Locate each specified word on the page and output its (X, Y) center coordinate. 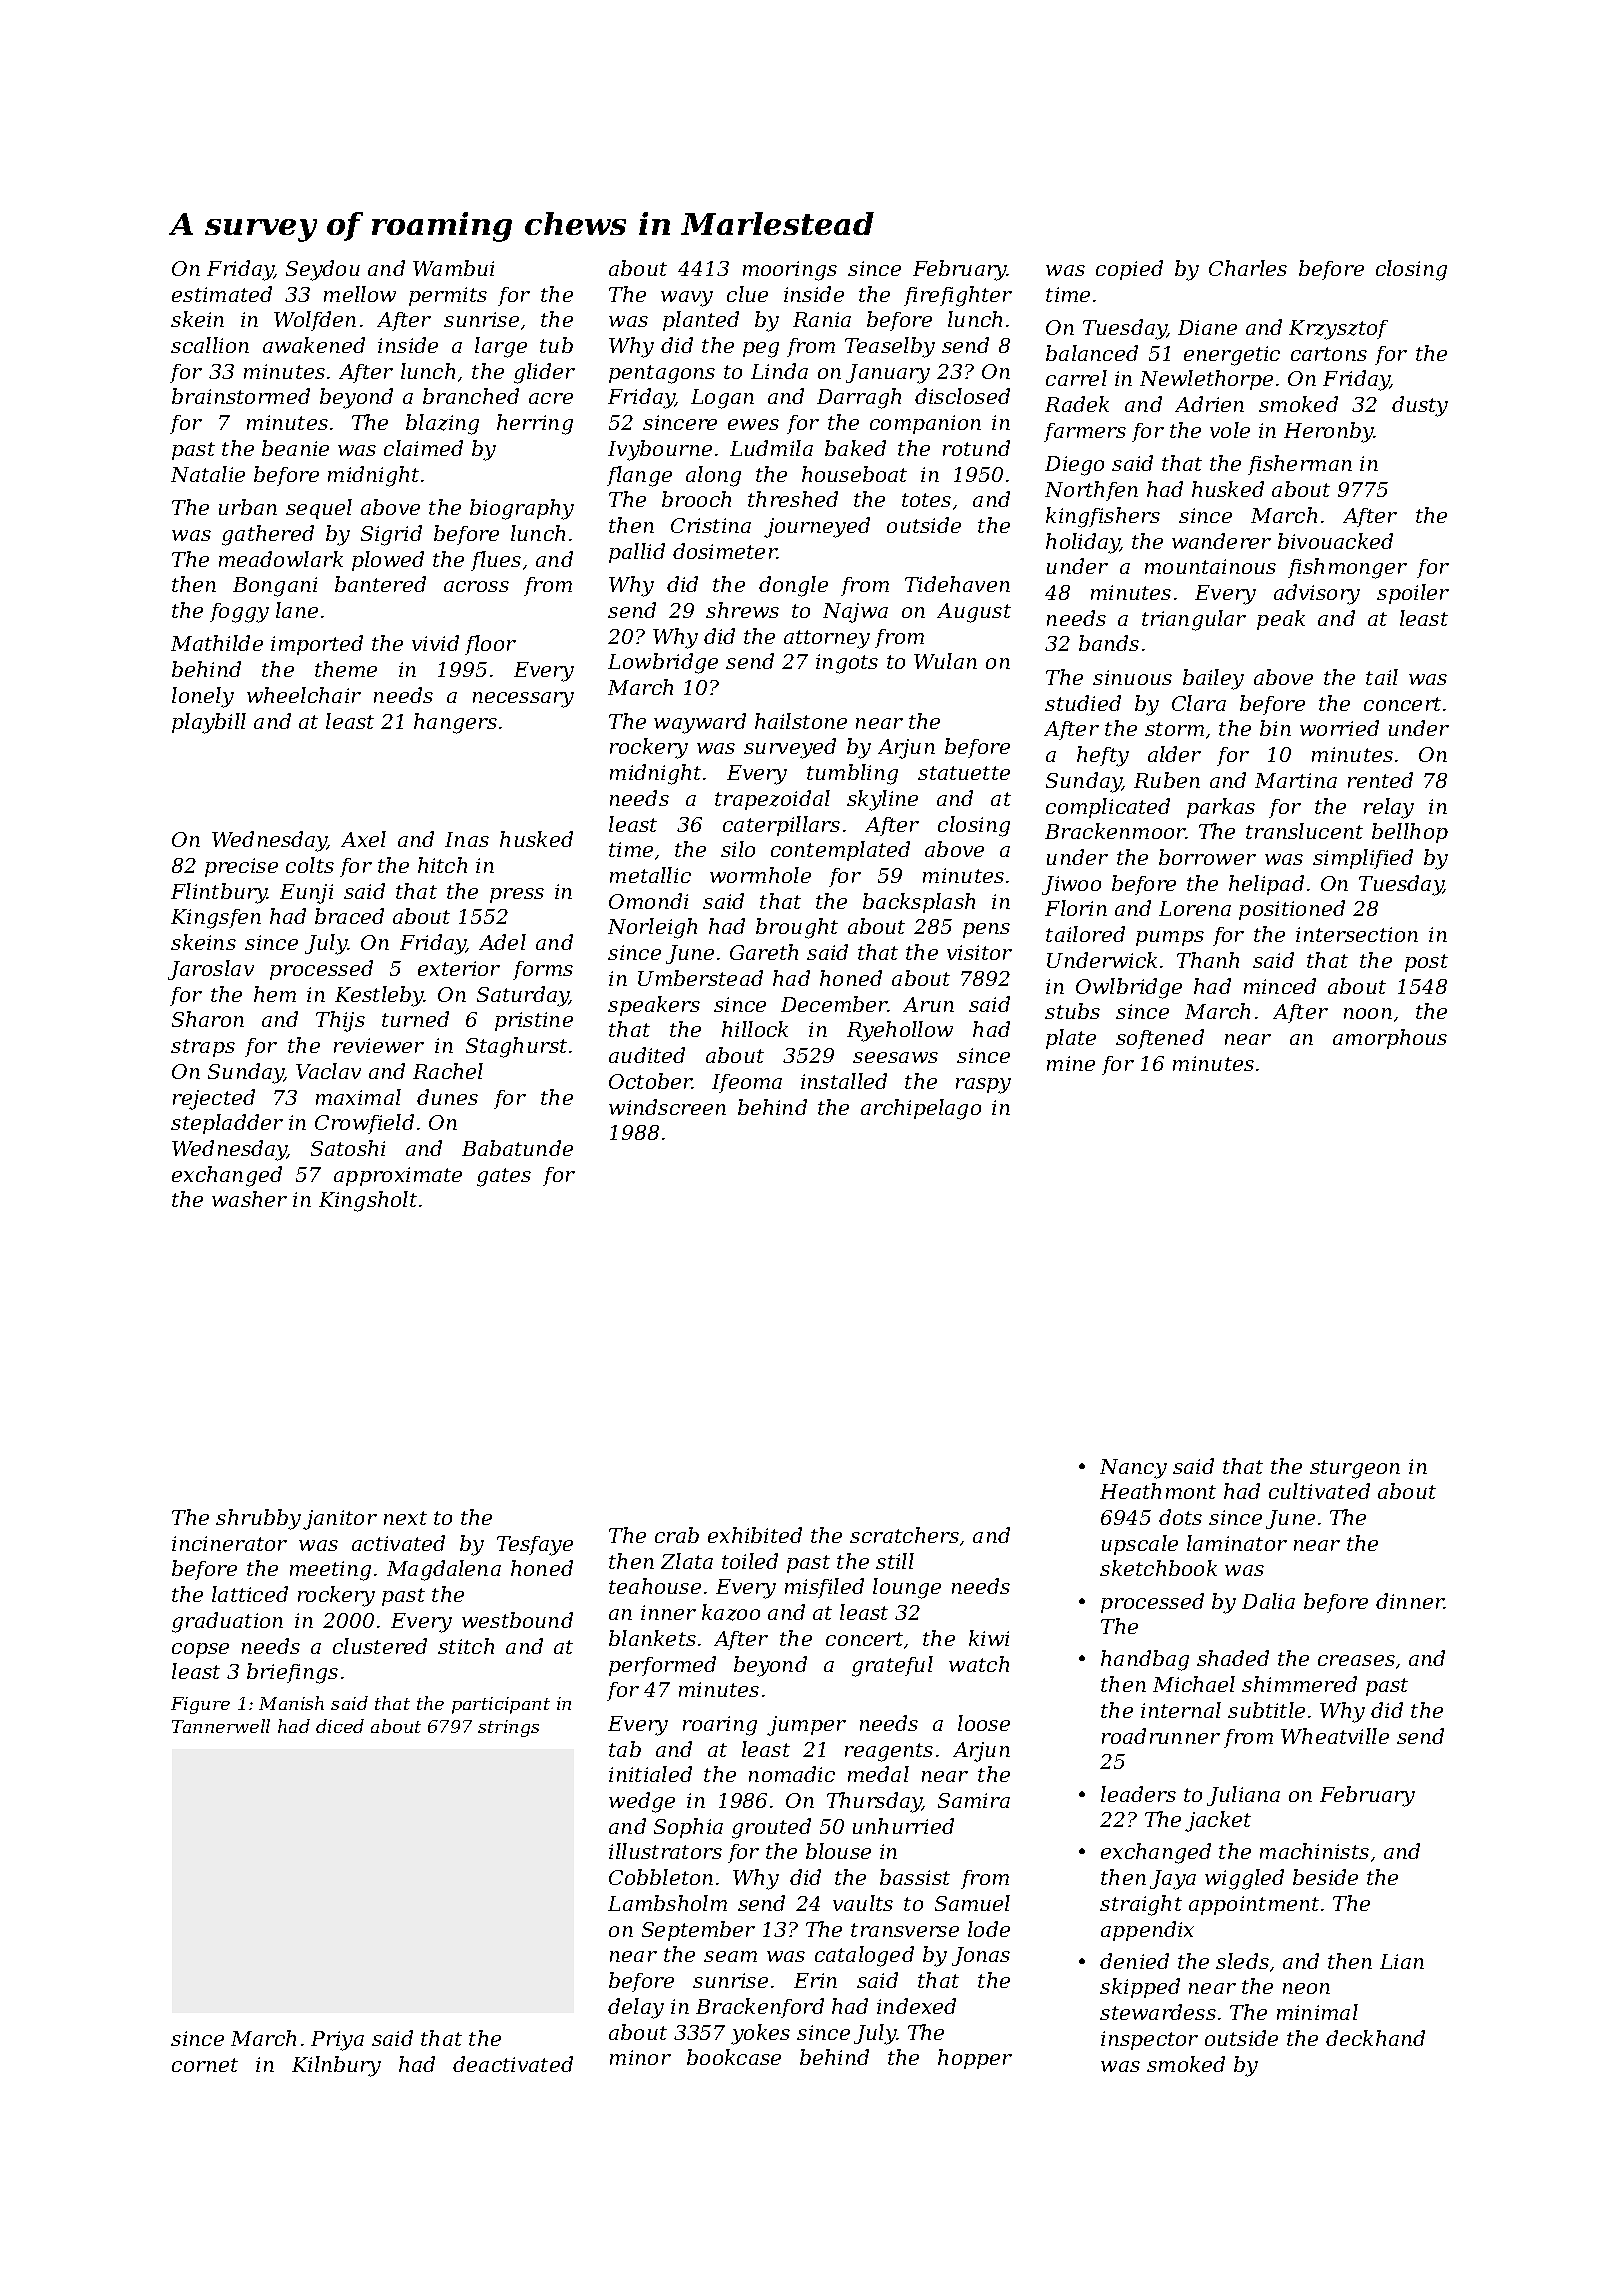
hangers (455, 723)
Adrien (1209, 404)
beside (1325, 1877)
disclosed (962, 396)
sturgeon (1355, 1469)
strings (508, 1728)
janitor (340, 1520)
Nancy (1133, 1469)
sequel (319, 509)
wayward (700, 723)
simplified (1363, 859)
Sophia (688, 1828)
